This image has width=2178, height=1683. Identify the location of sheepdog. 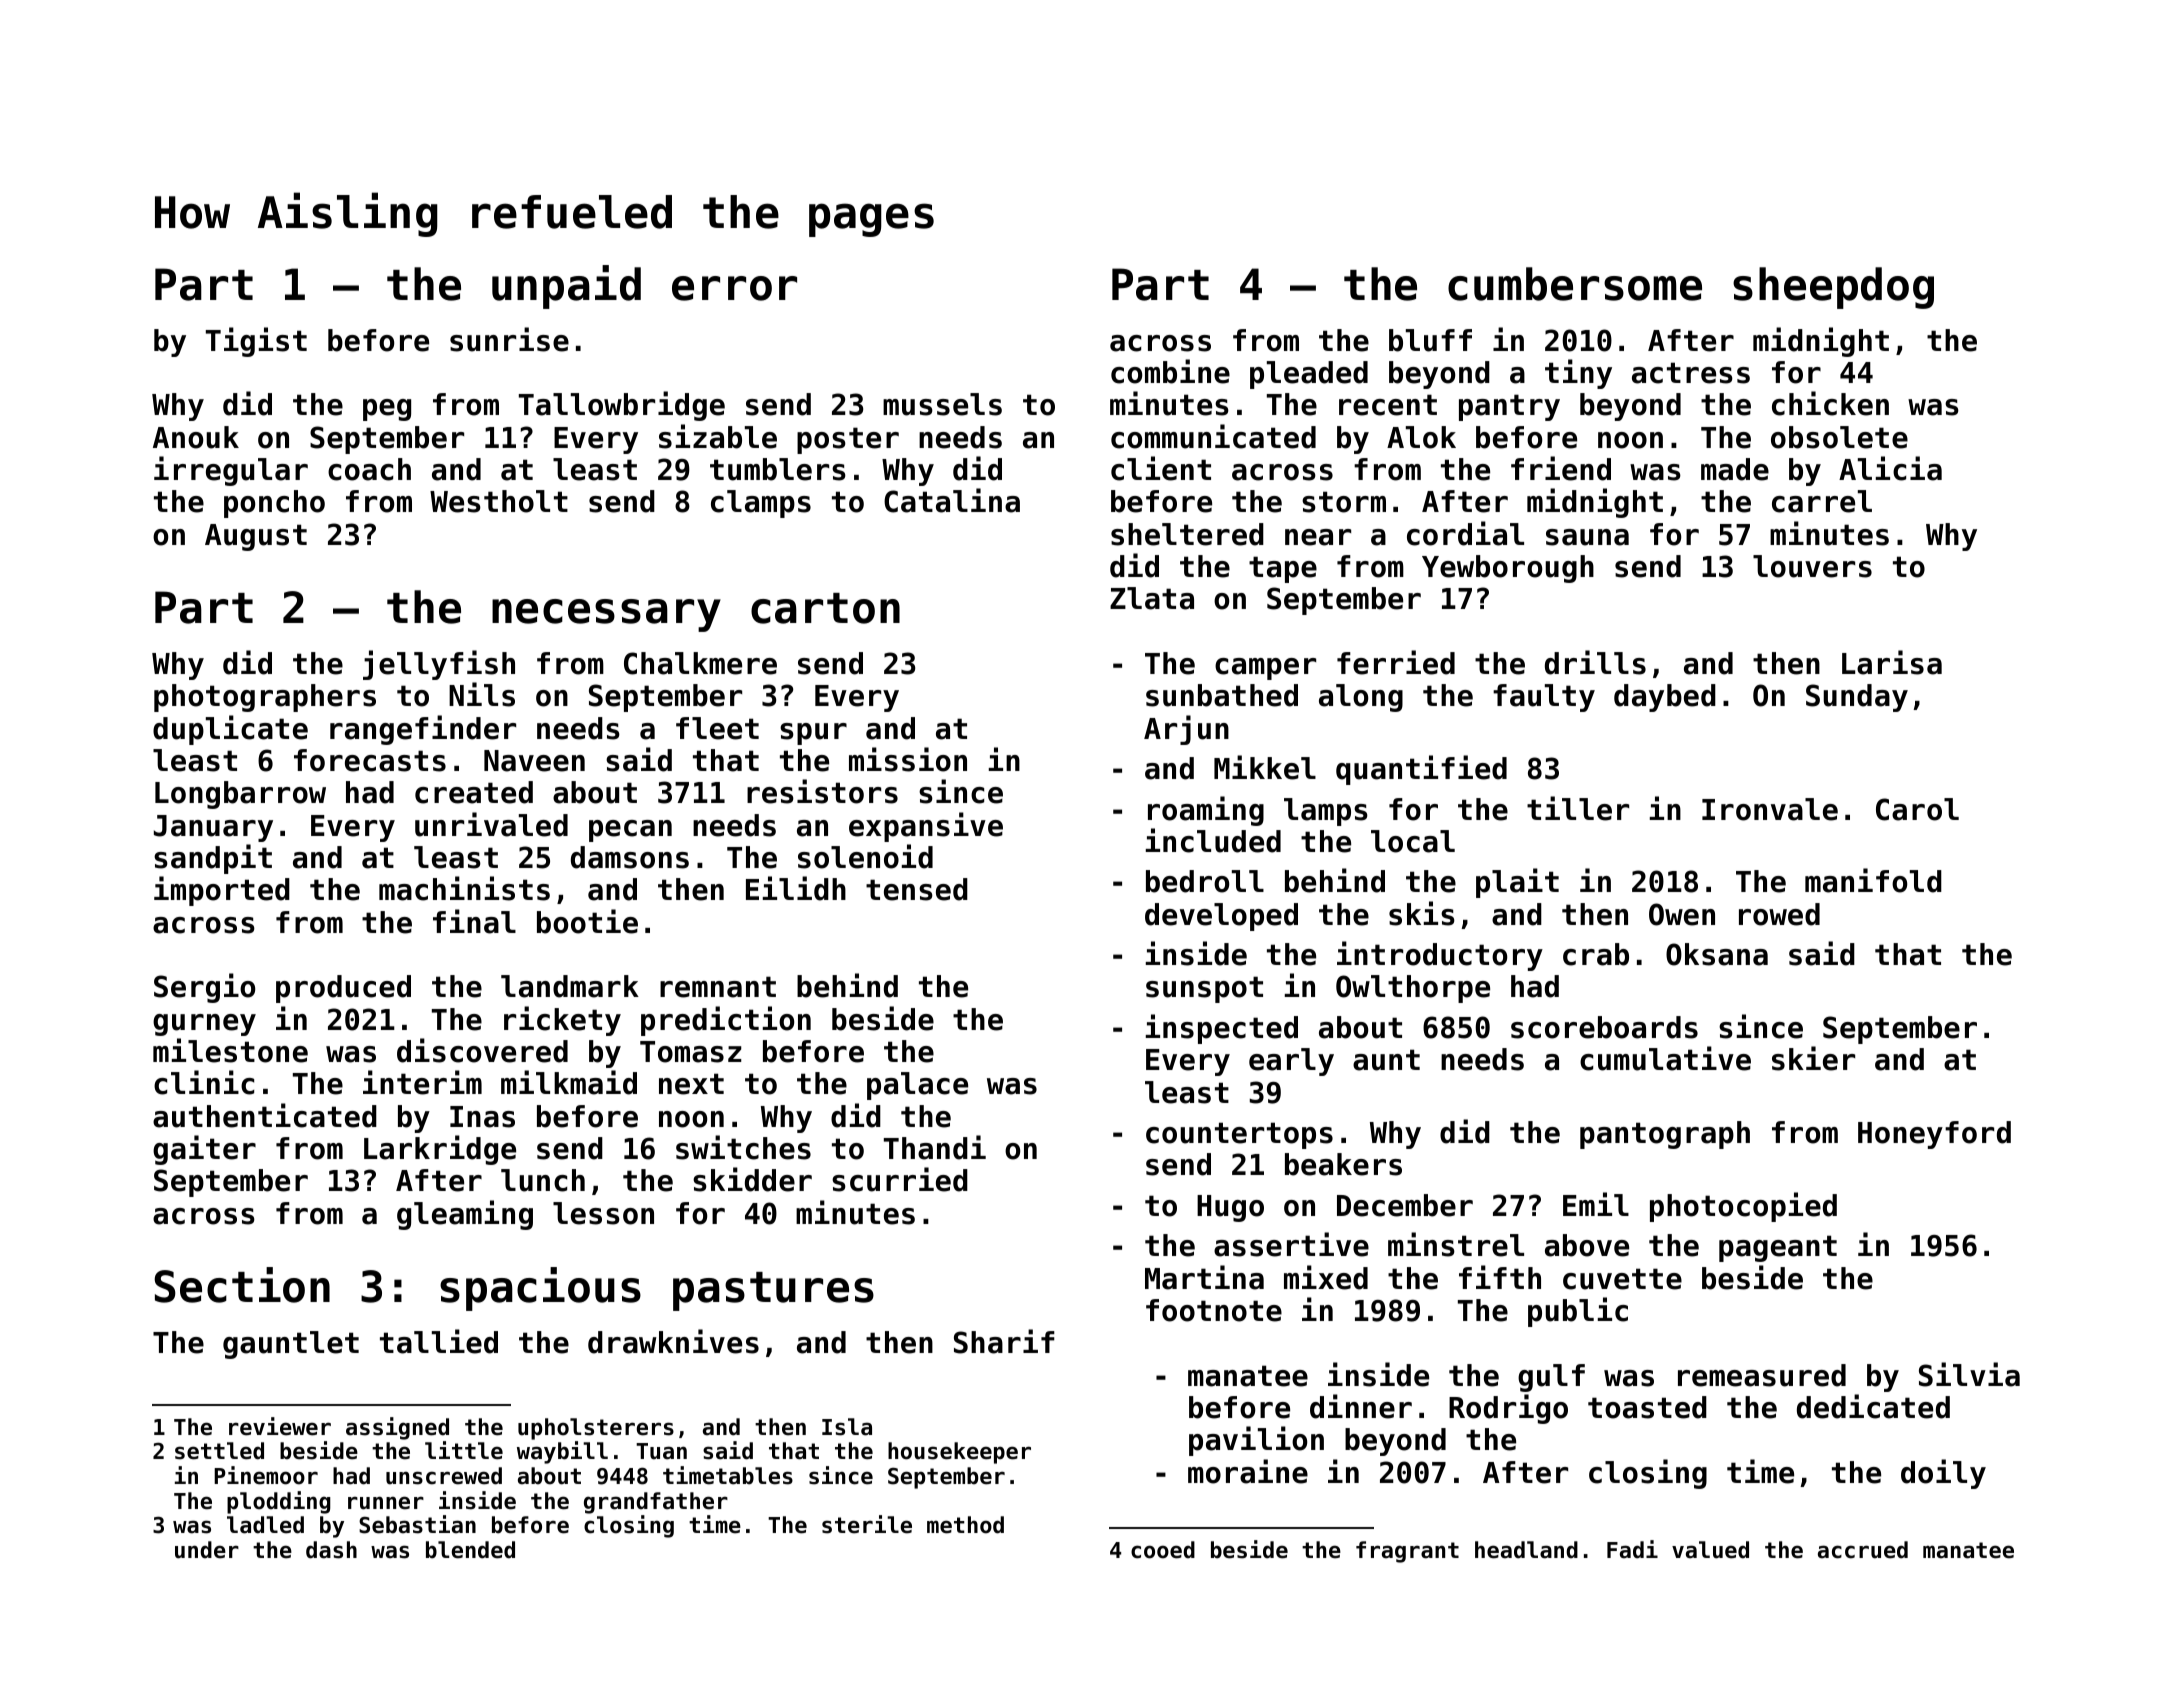
(1833, 288).
